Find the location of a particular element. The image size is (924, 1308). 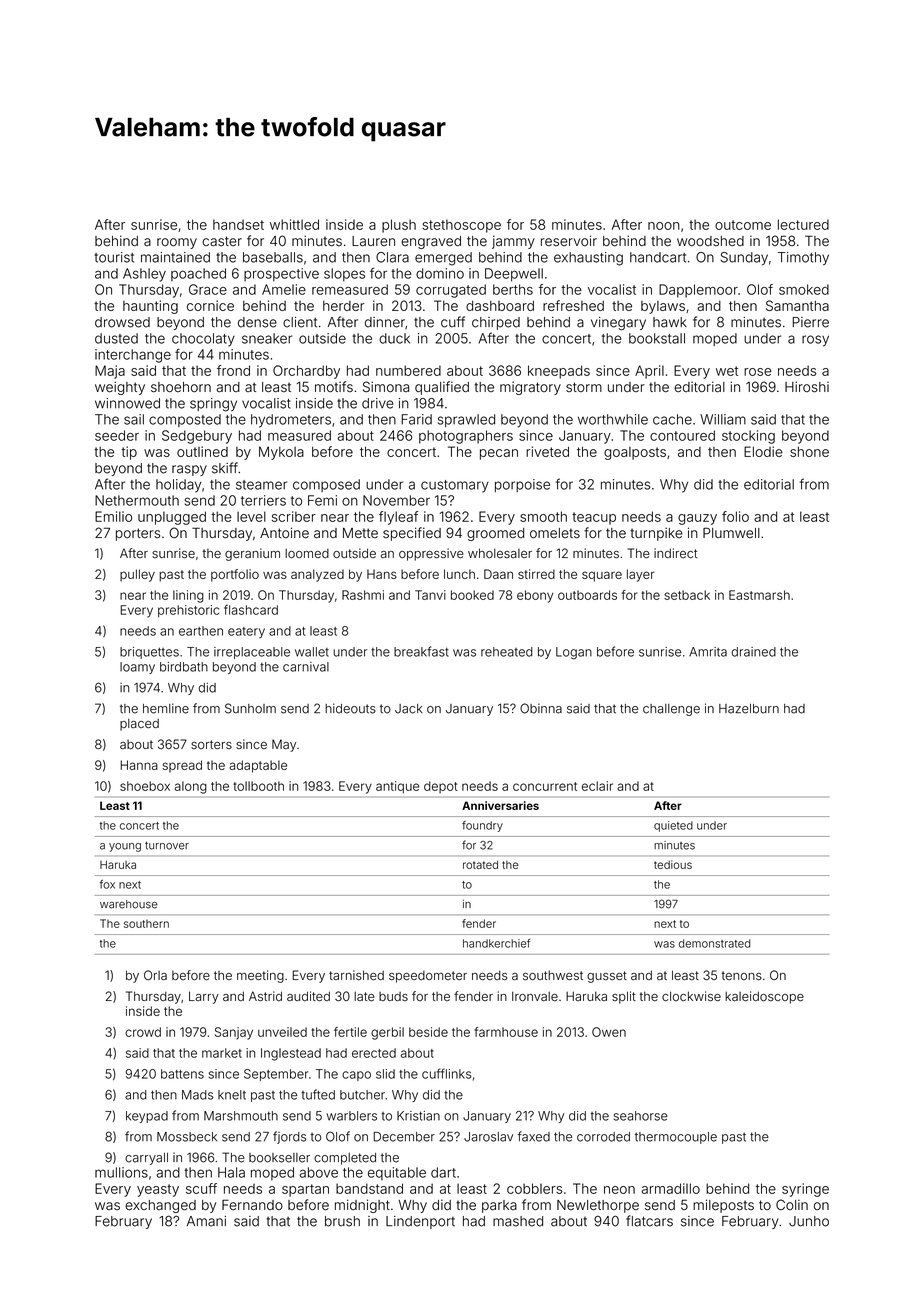

birdbath is located at coordinates (184, 667).
